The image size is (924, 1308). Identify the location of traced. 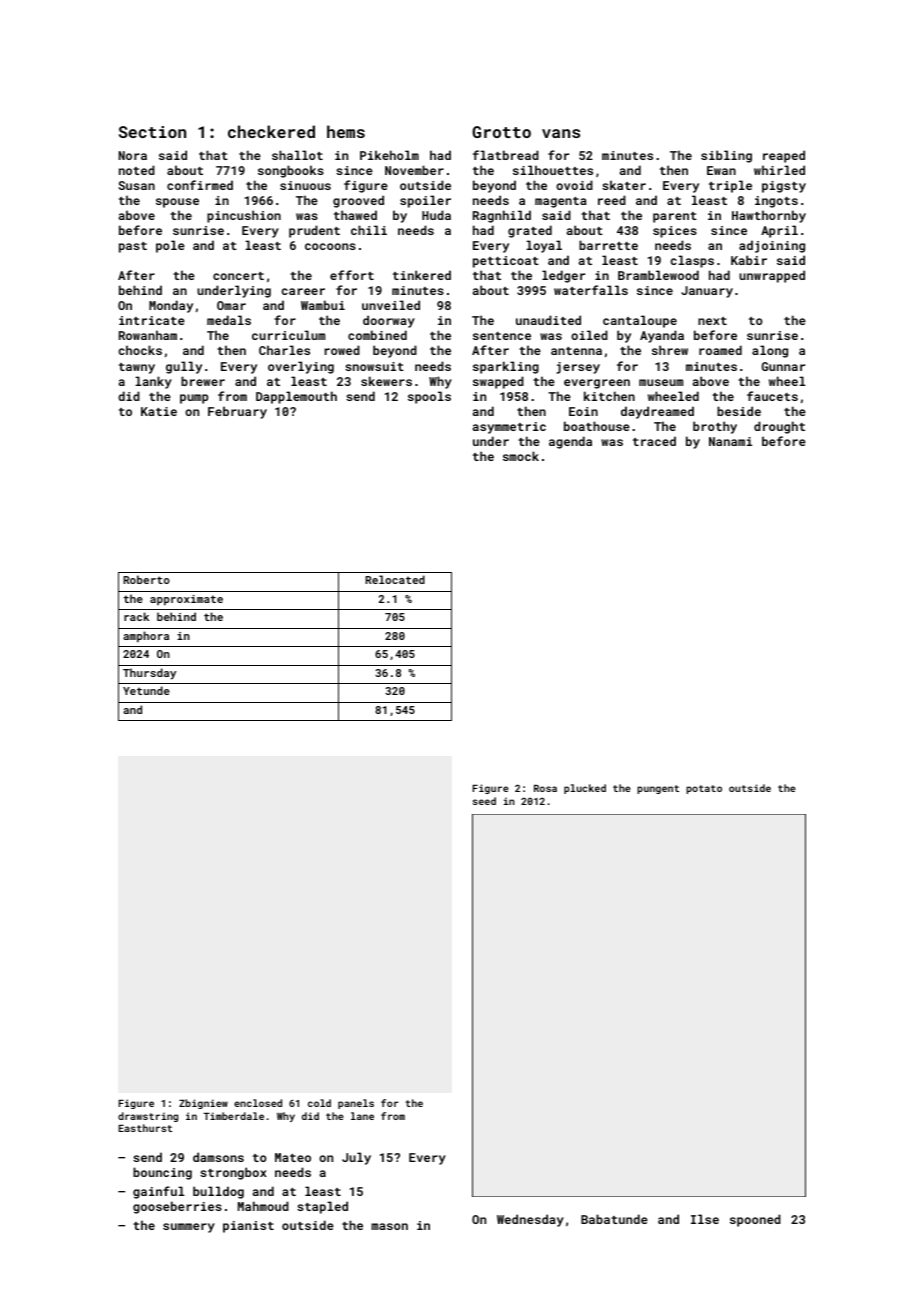
(654, 441).
